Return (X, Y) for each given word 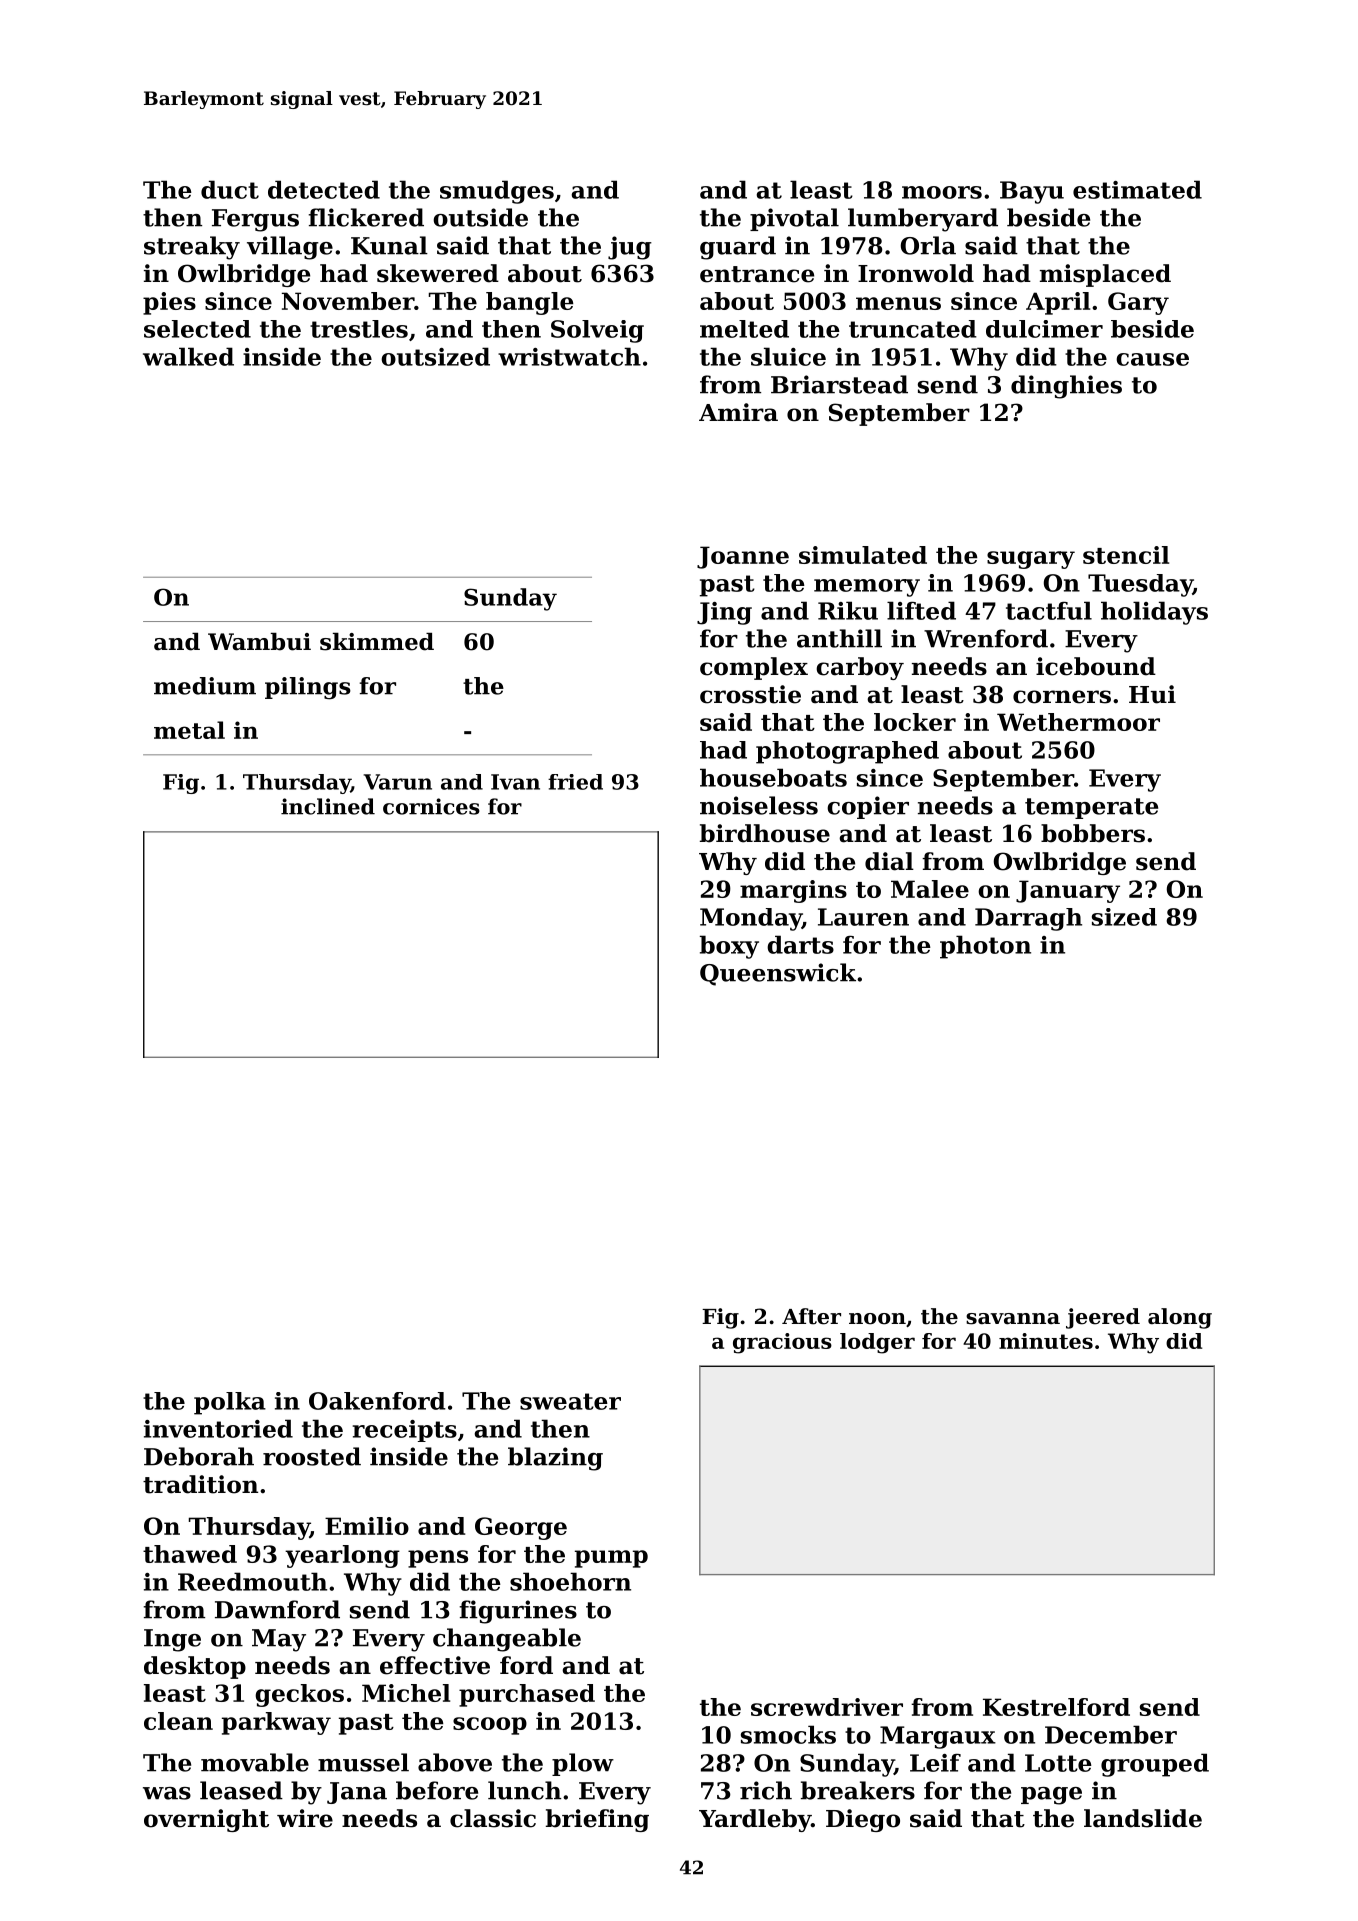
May (279, 1640)
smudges (497, 192)
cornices (431, 806)
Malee (930, 889)
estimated (1137, 189)
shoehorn (570, 1581)
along (1180, 1318)
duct (230, 189)
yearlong (342, 1556)
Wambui (259, 642)
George (521, 1528)
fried (575, 782)
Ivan (515, 782)
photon (985, 947)
